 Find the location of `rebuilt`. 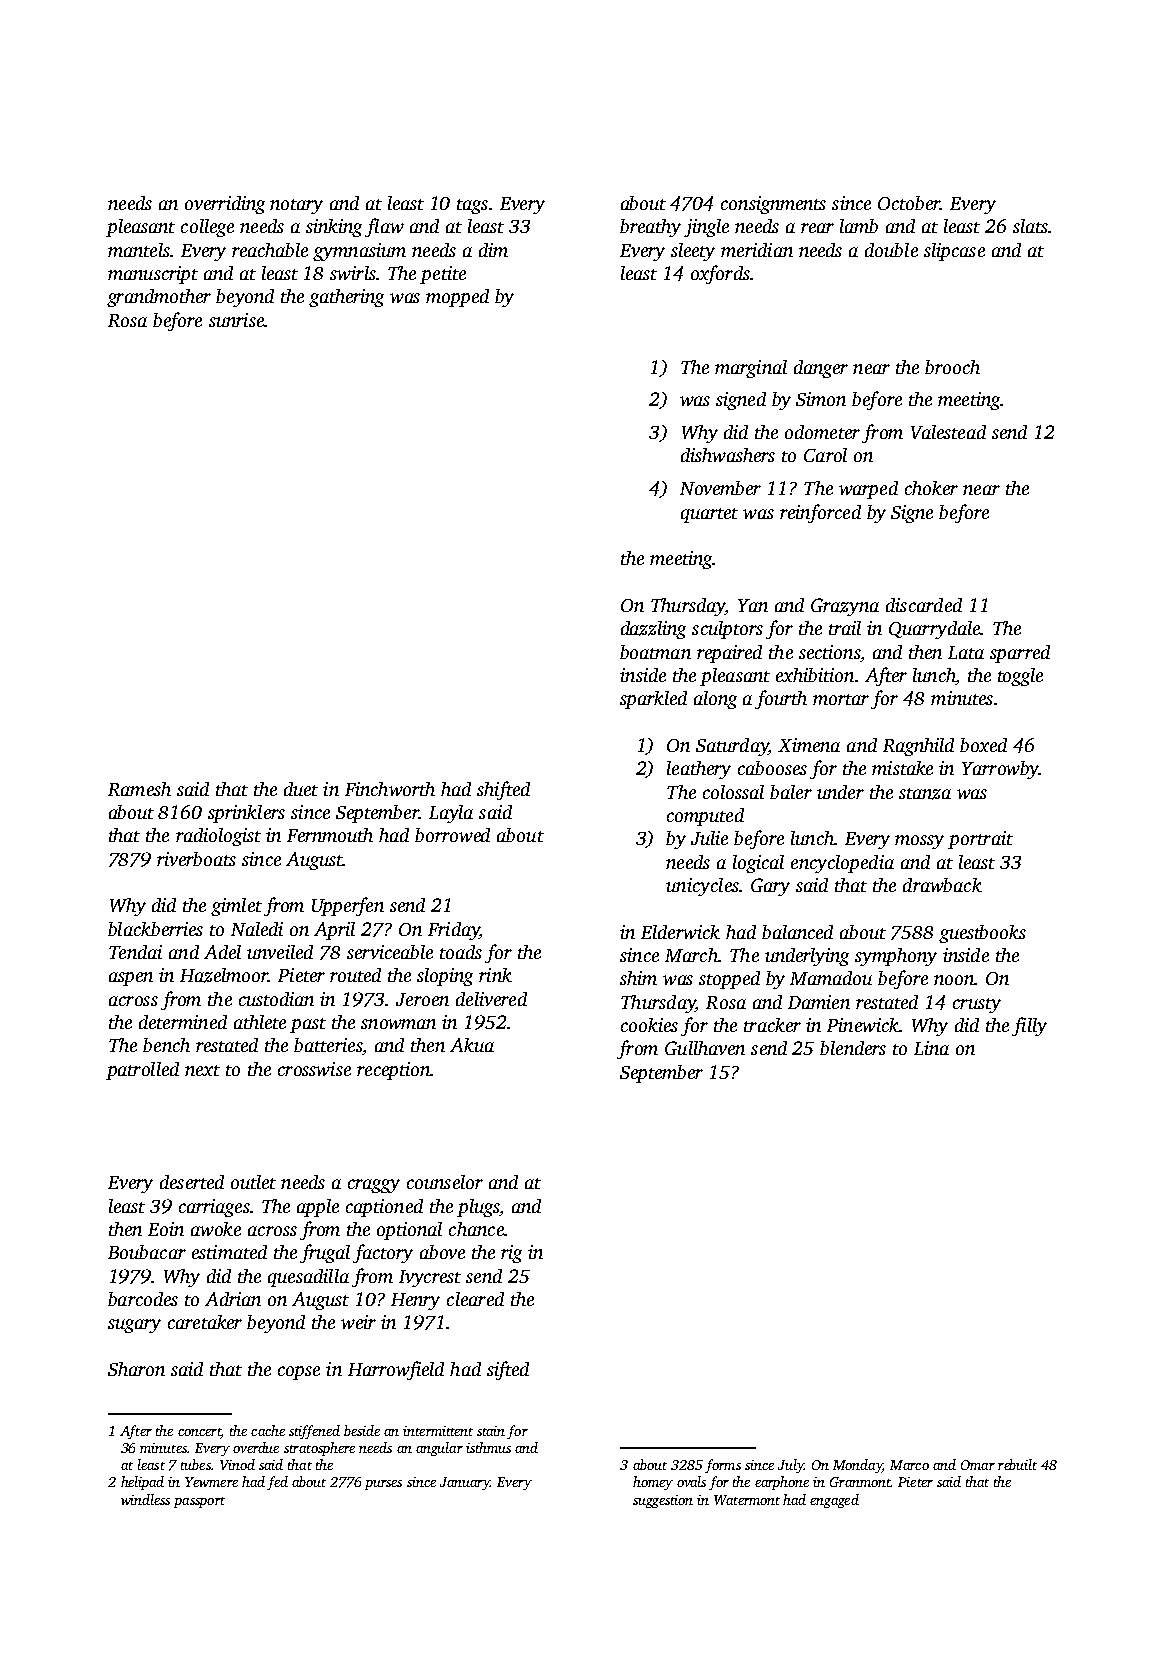

rebuilt is located at coordinates (1017, 1464).
